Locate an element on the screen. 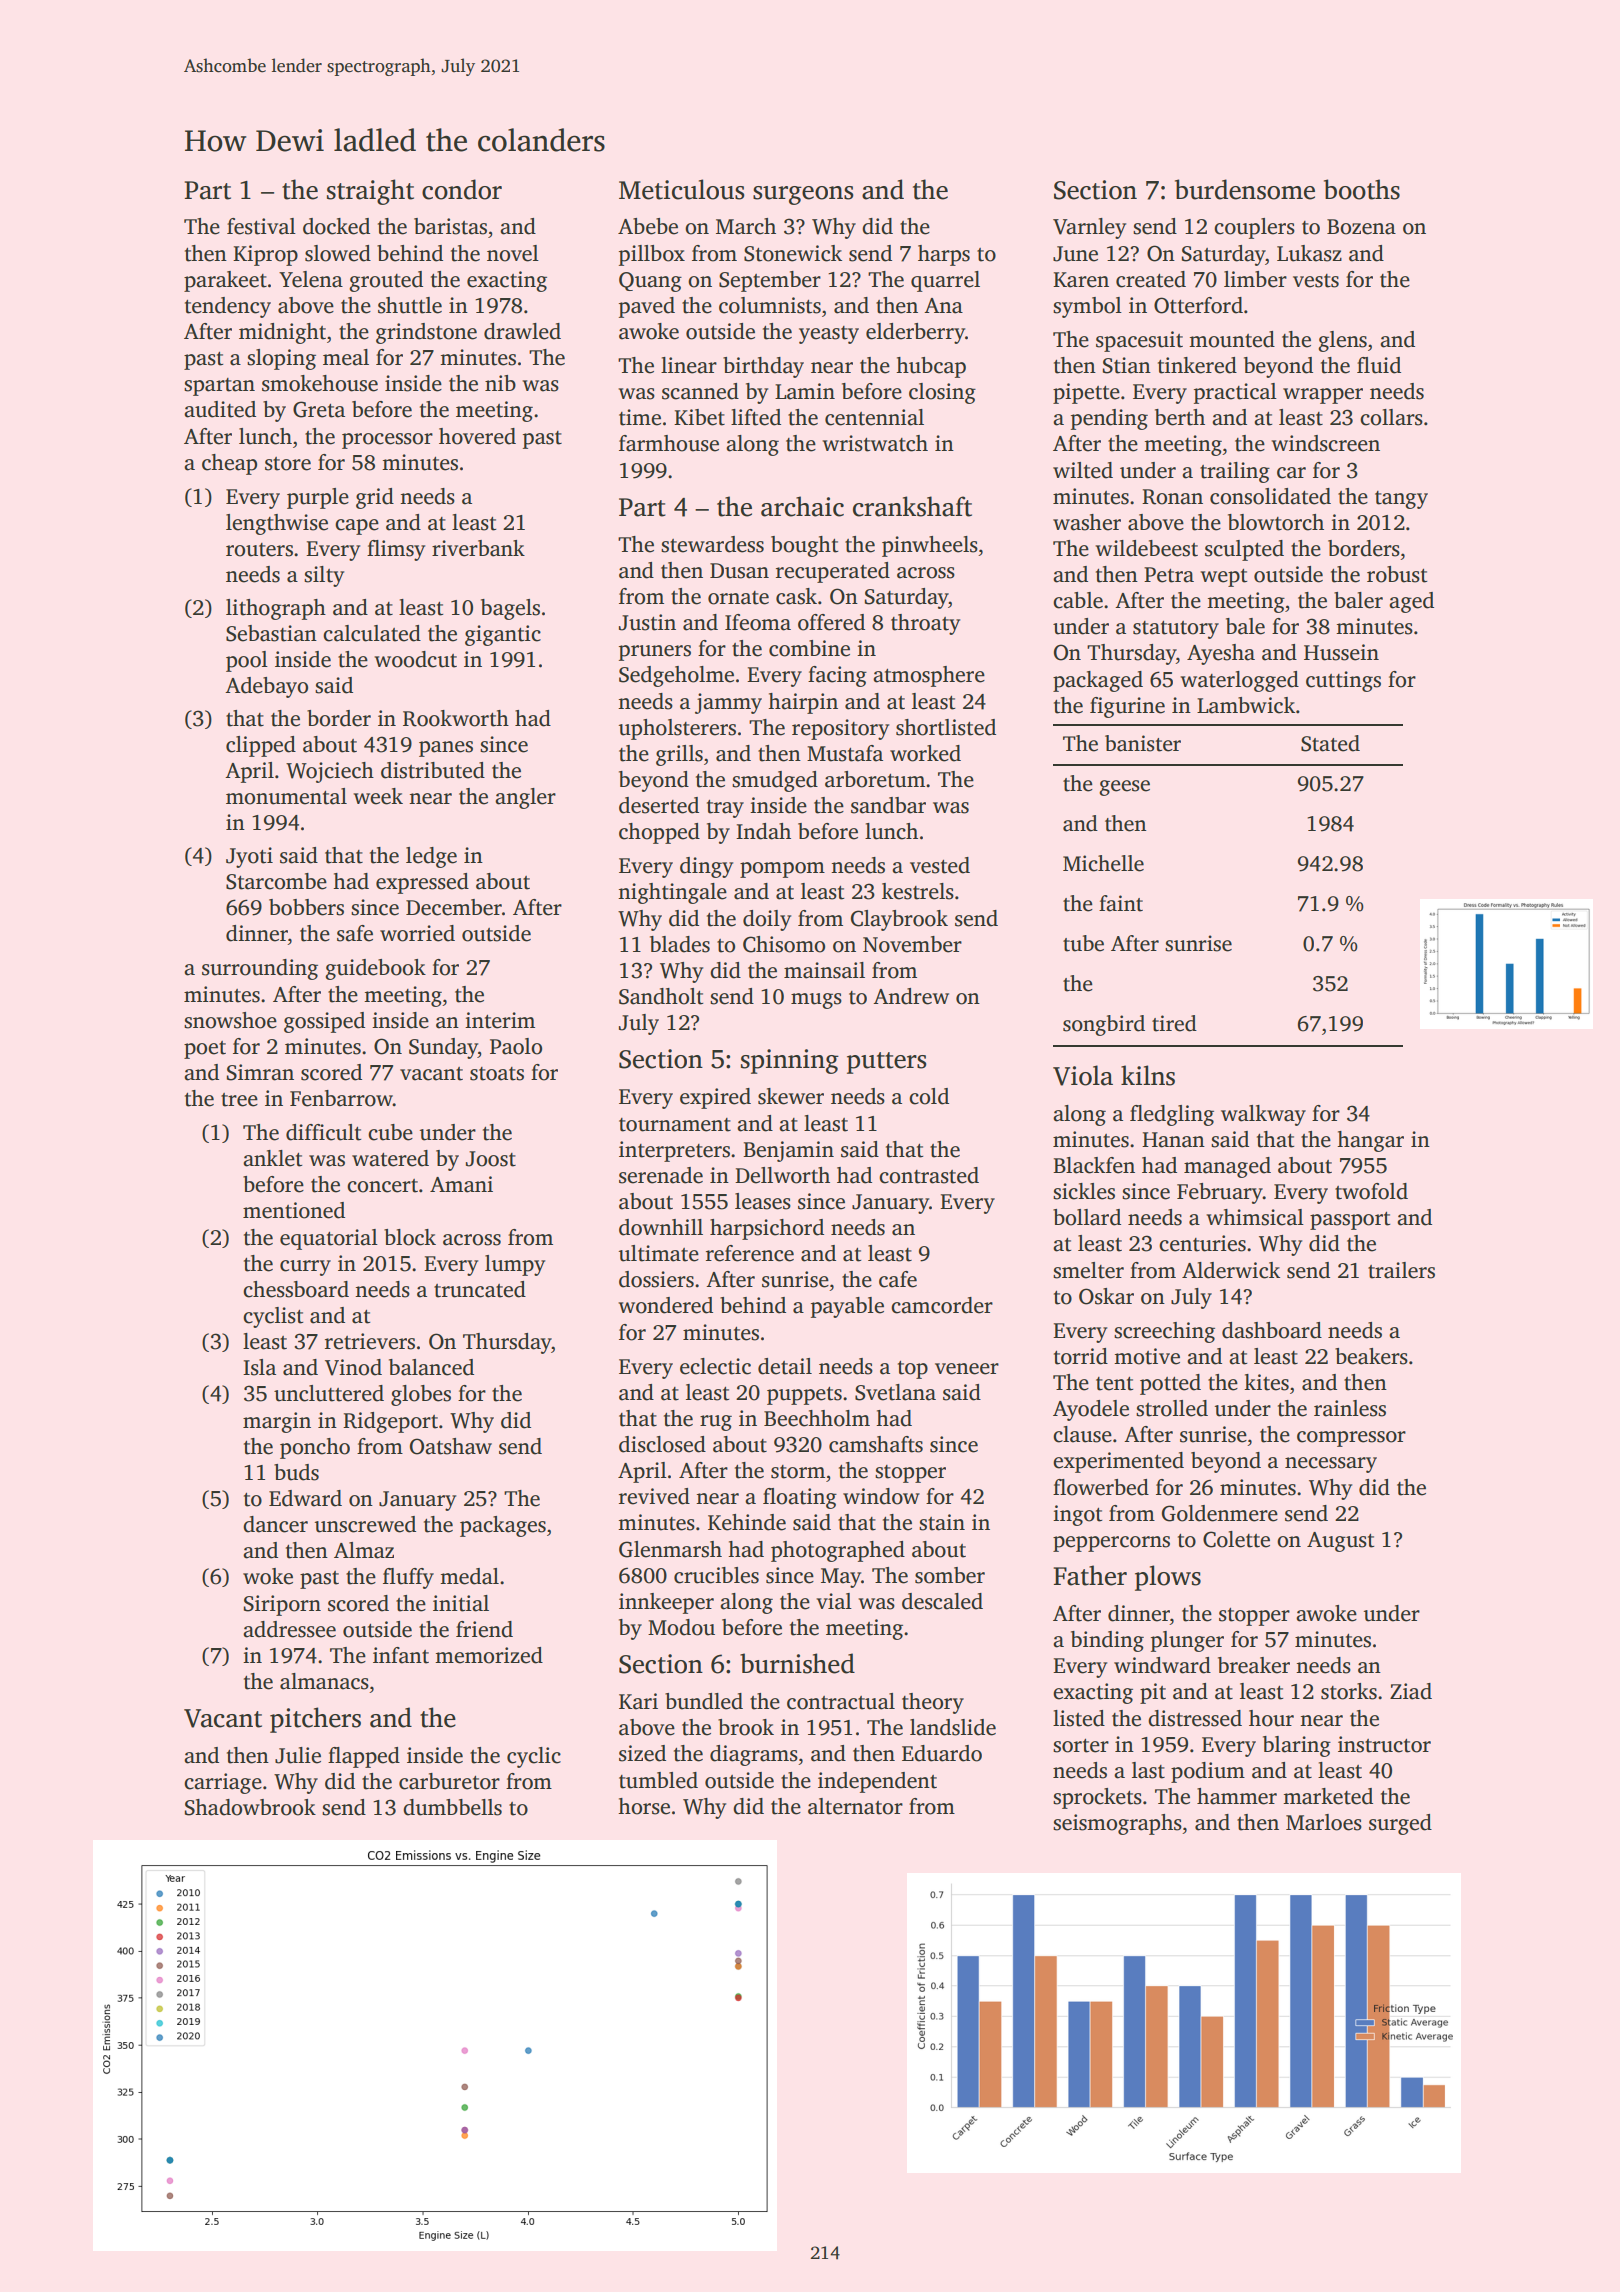 The image size is (1620, 2292). Benjamin is located at coordinates (788, 1151).
